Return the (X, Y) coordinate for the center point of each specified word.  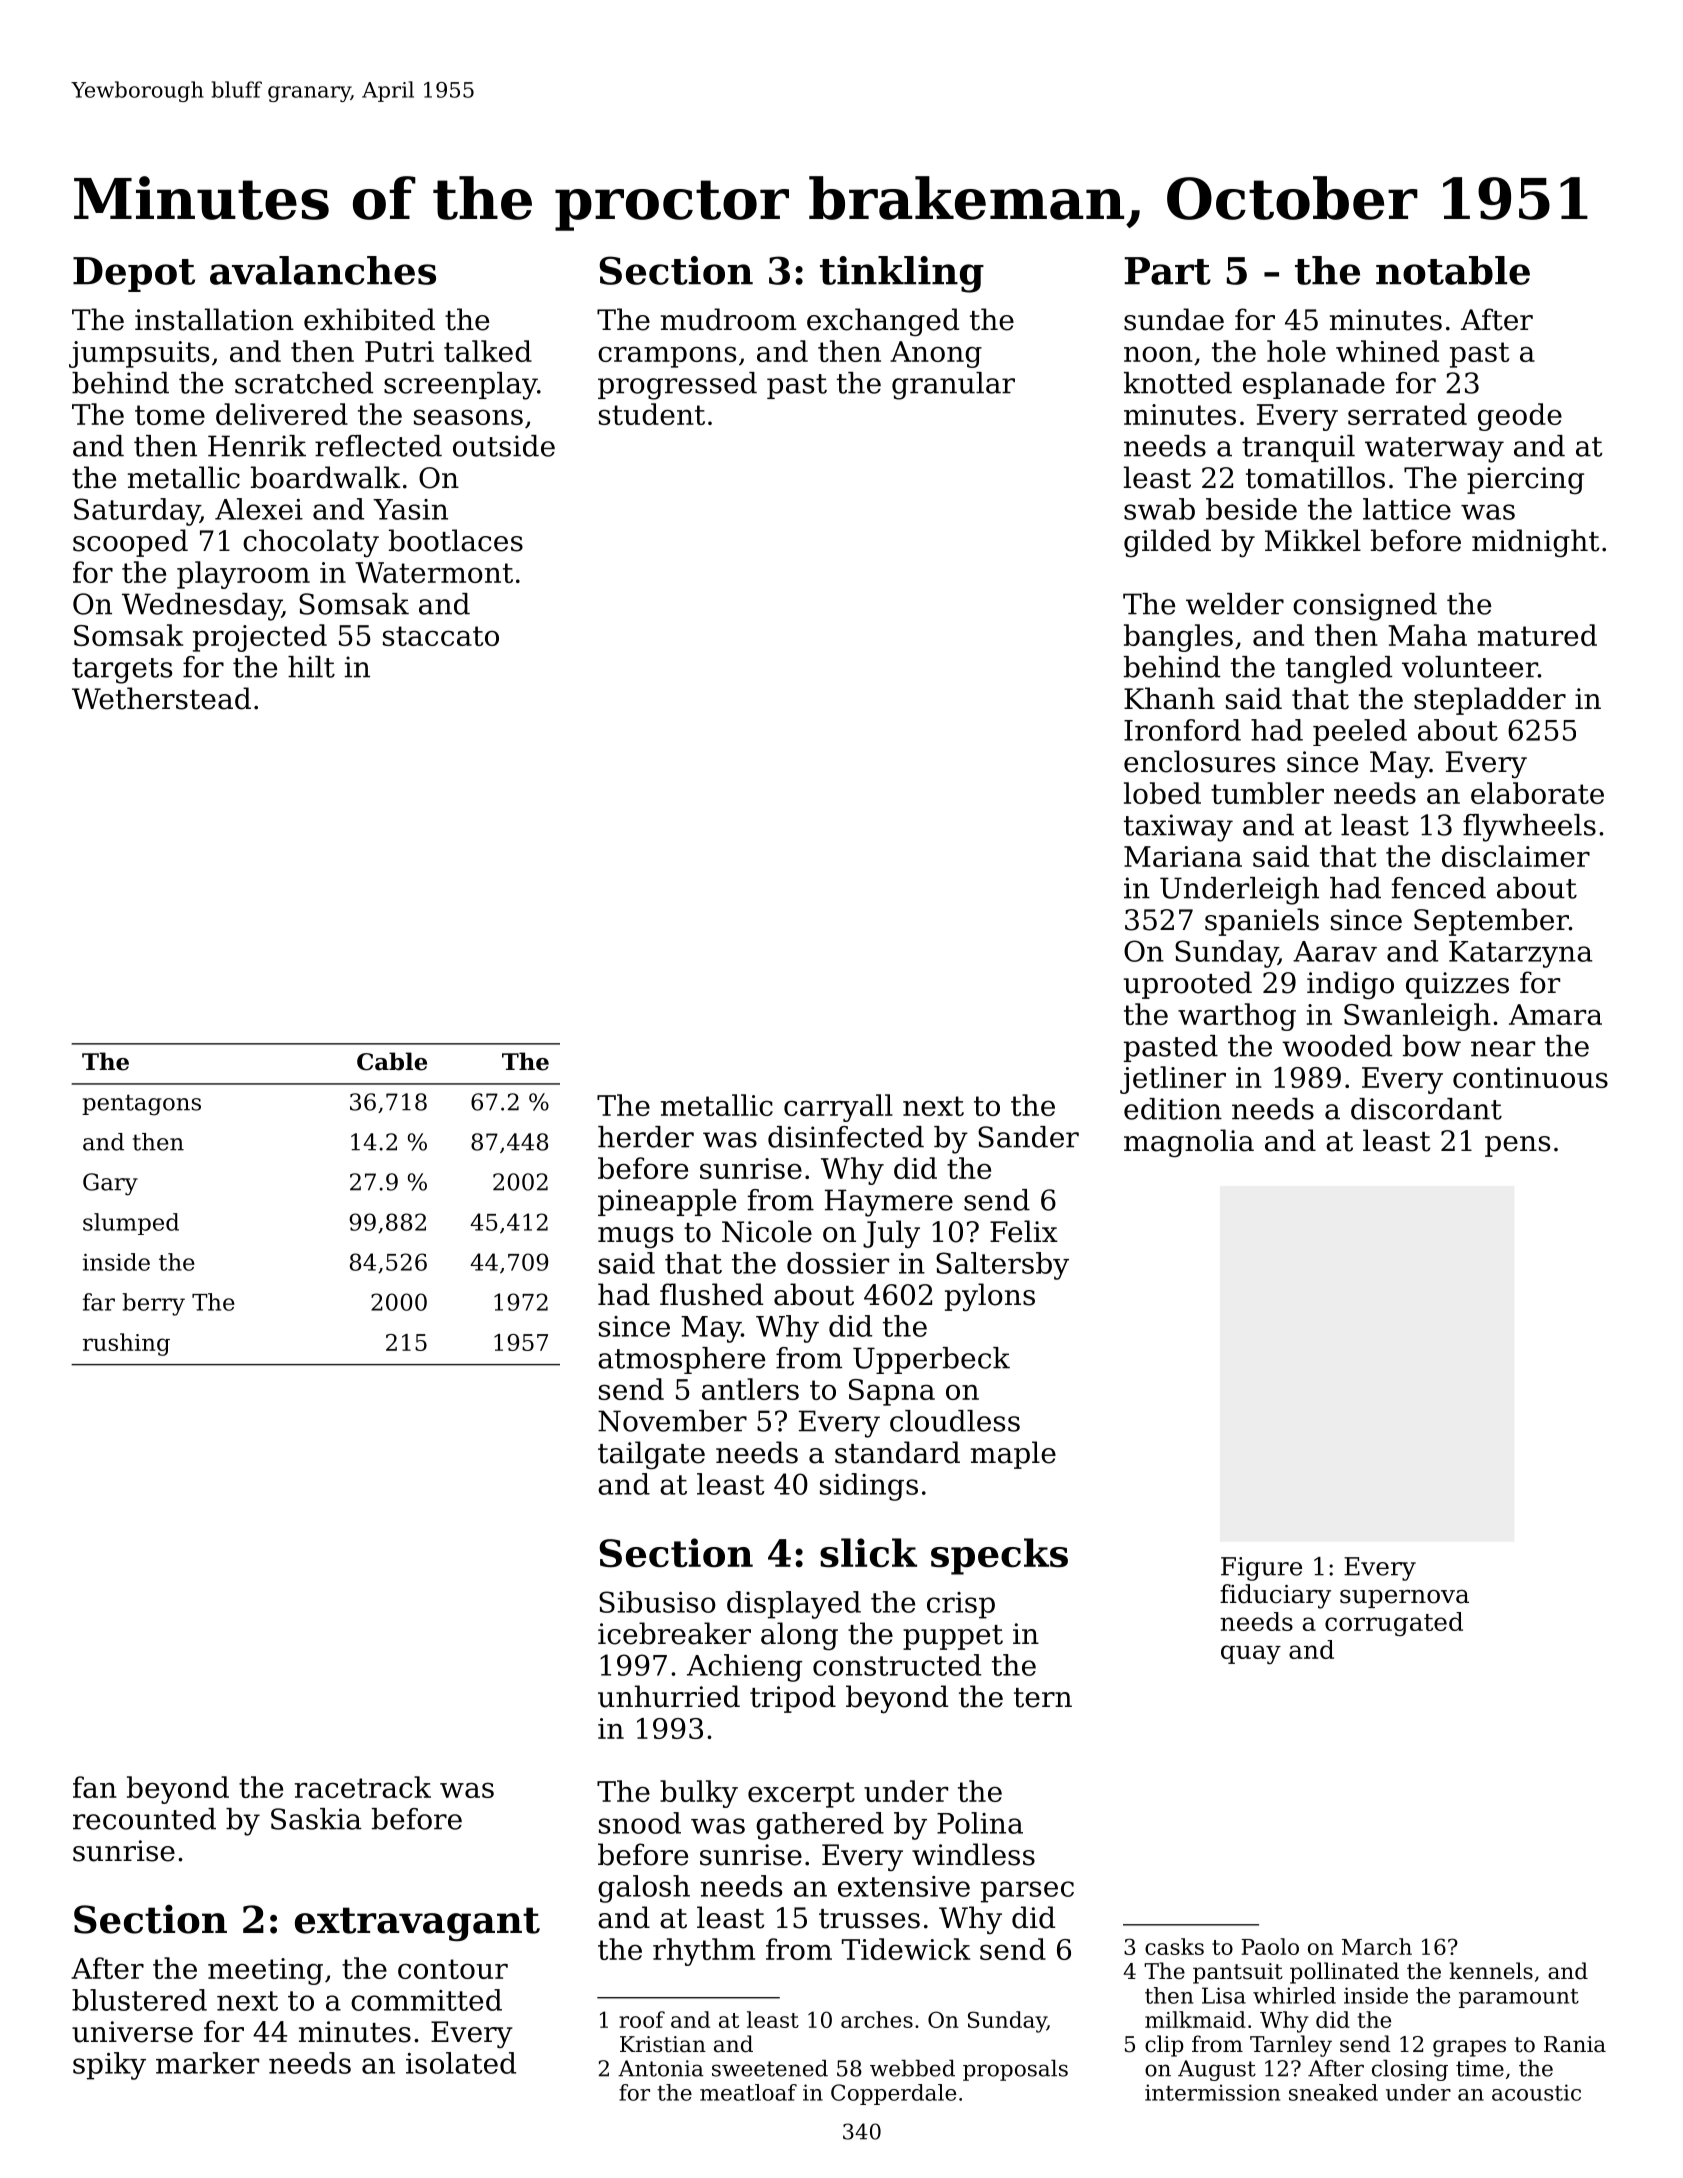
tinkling (902, 274)
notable (1453, 270)
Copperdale (893, 2094)
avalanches (323, 270)
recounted (144, 1819)
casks (1174, 1946)
